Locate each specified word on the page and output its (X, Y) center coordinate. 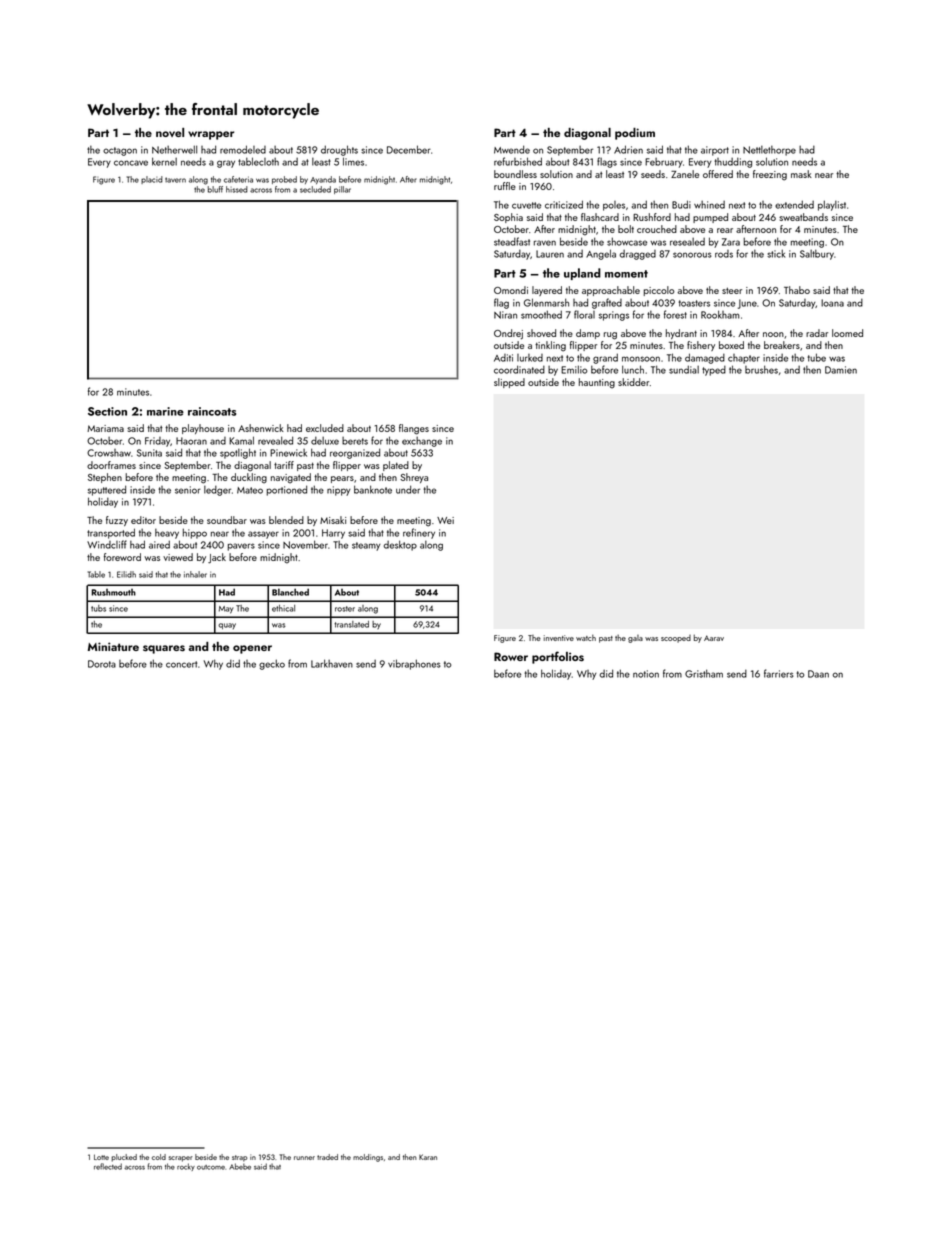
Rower (511, 656)
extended (794, 204)
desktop (400, 545)
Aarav (714, 638)
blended (286, 520)
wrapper (211, 135)
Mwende (512, 149)
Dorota (102, 664)
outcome (211, 1167)
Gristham (704, 673)
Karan (428, 1157)
